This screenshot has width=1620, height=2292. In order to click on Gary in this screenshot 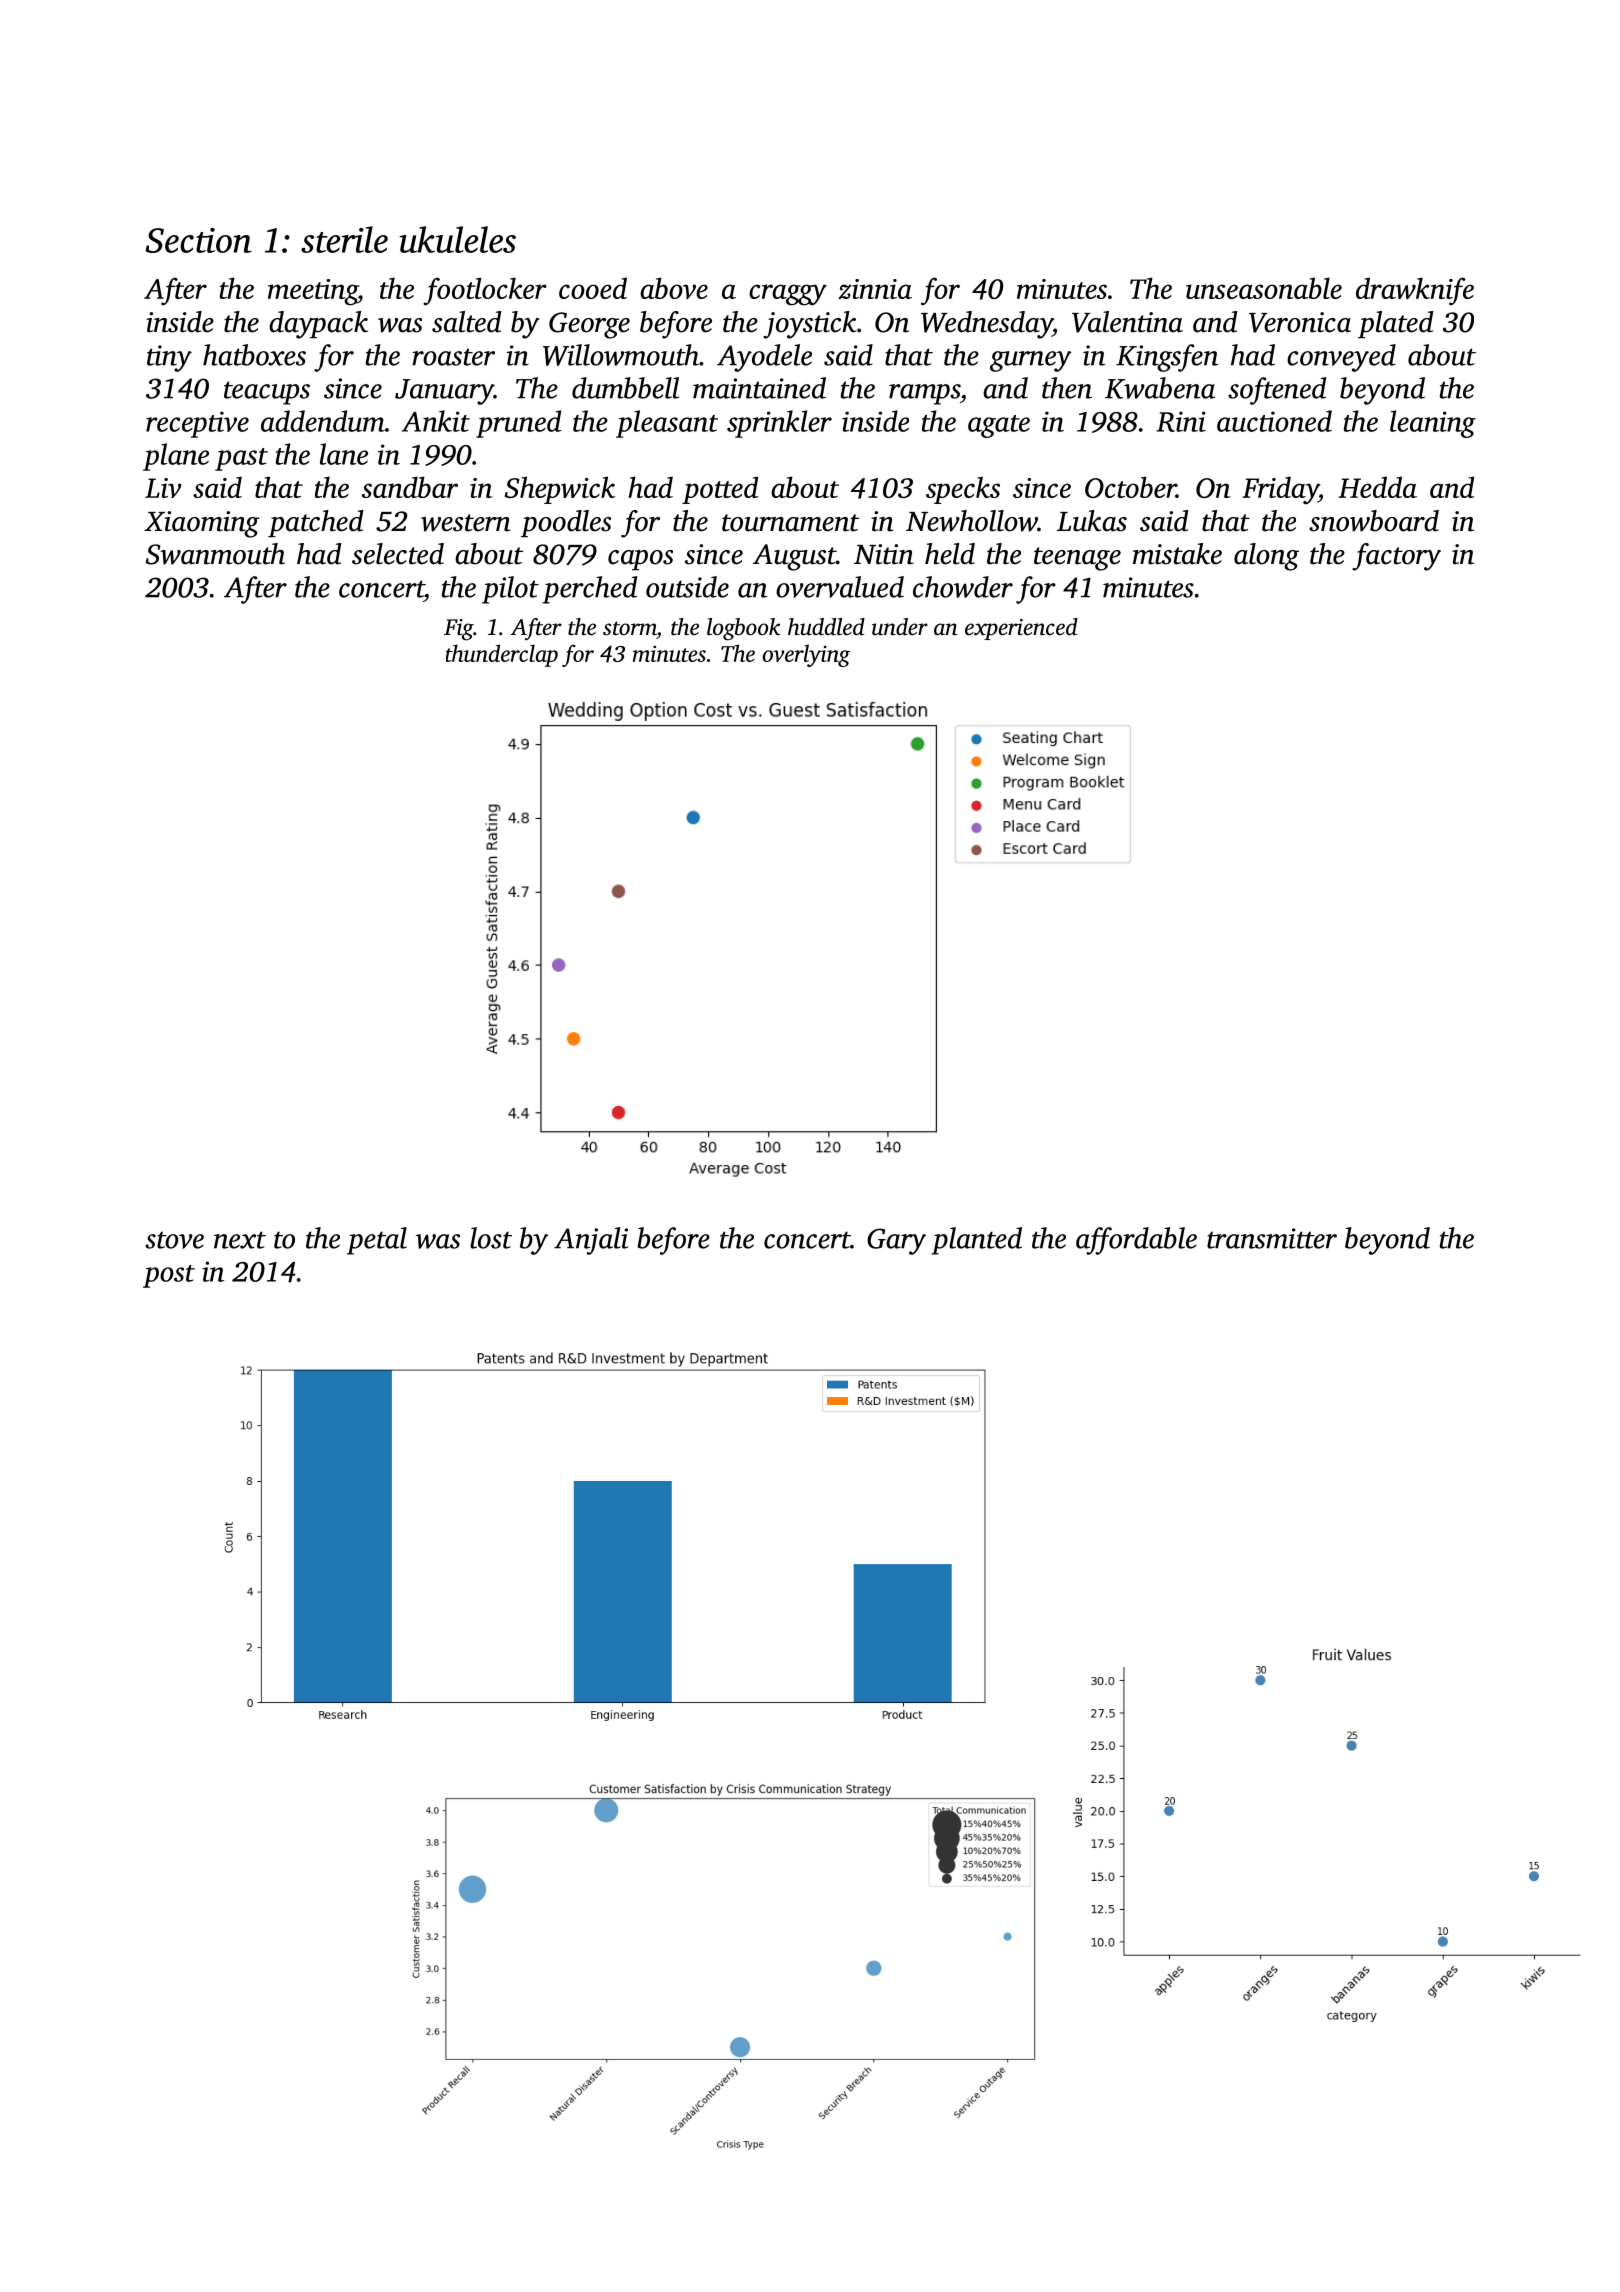, I will do `click(896, 1241)`.
